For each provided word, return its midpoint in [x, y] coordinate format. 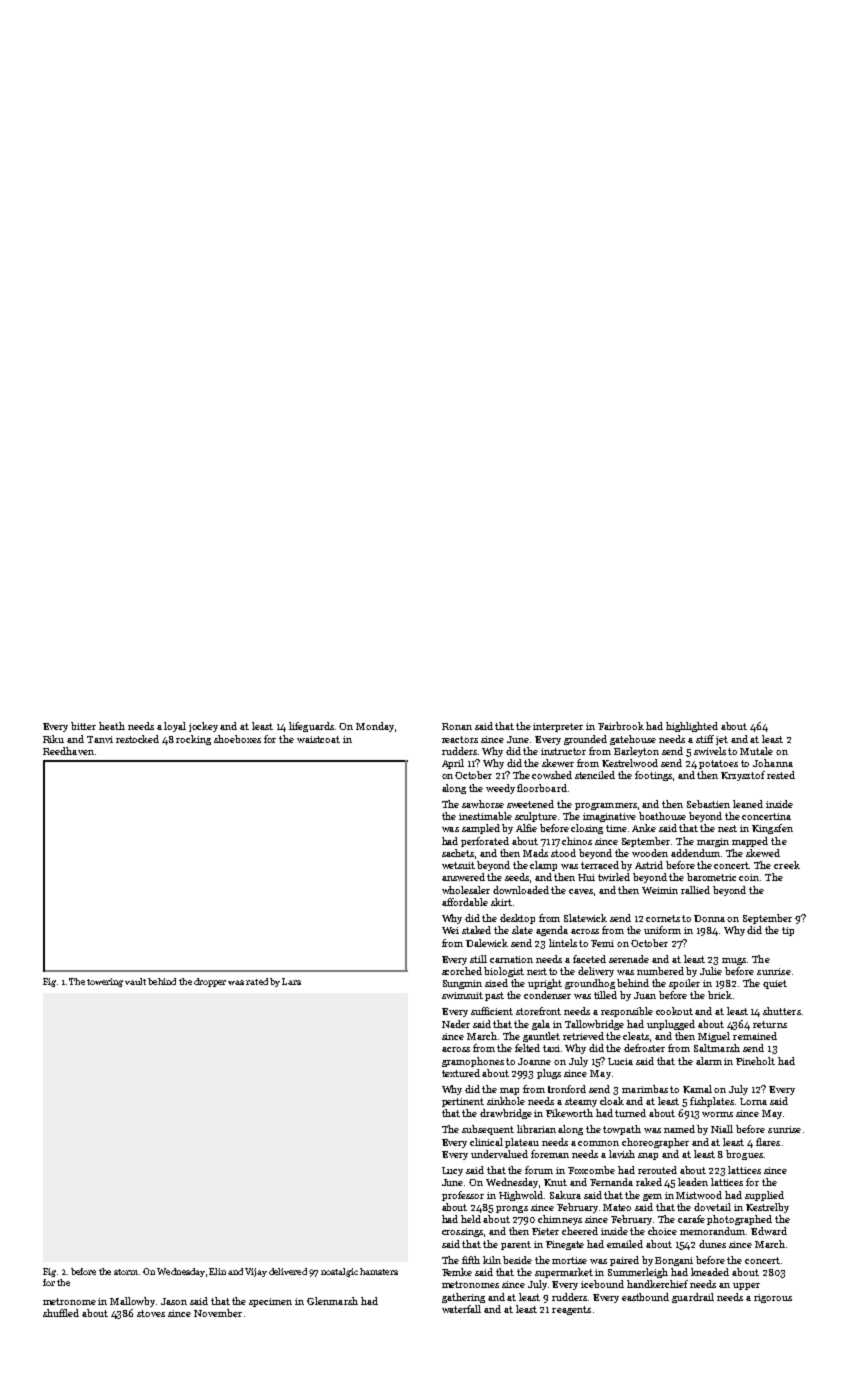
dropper [210, 982]
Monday [375, 727]
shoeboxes [237, 739]
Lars [291, 981]
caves [581, 891]
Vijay [256, 1272]
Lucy [452, 1171]
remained [755, 1036]
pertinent [463, 1102]
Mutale [756, 751]
